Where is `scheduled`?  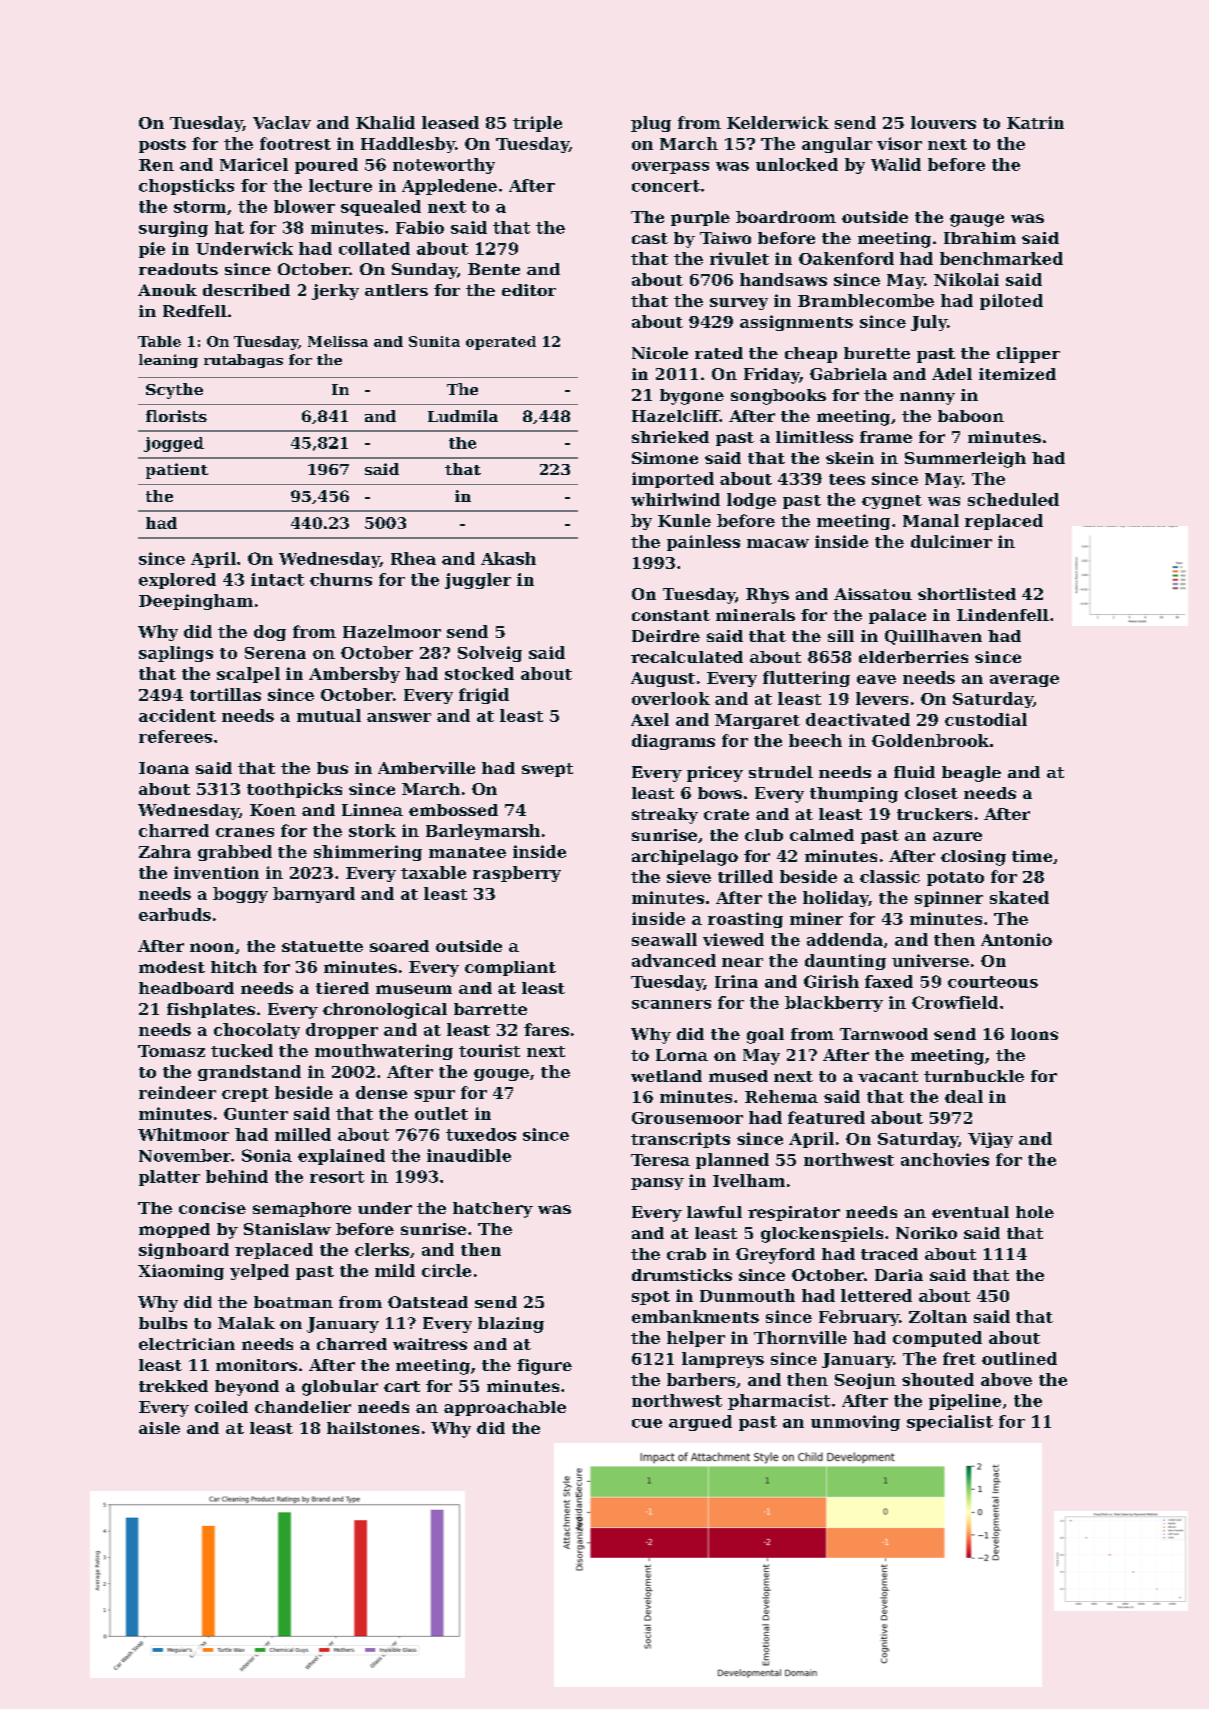
scheduled is located at coordinates (1013, 499).
